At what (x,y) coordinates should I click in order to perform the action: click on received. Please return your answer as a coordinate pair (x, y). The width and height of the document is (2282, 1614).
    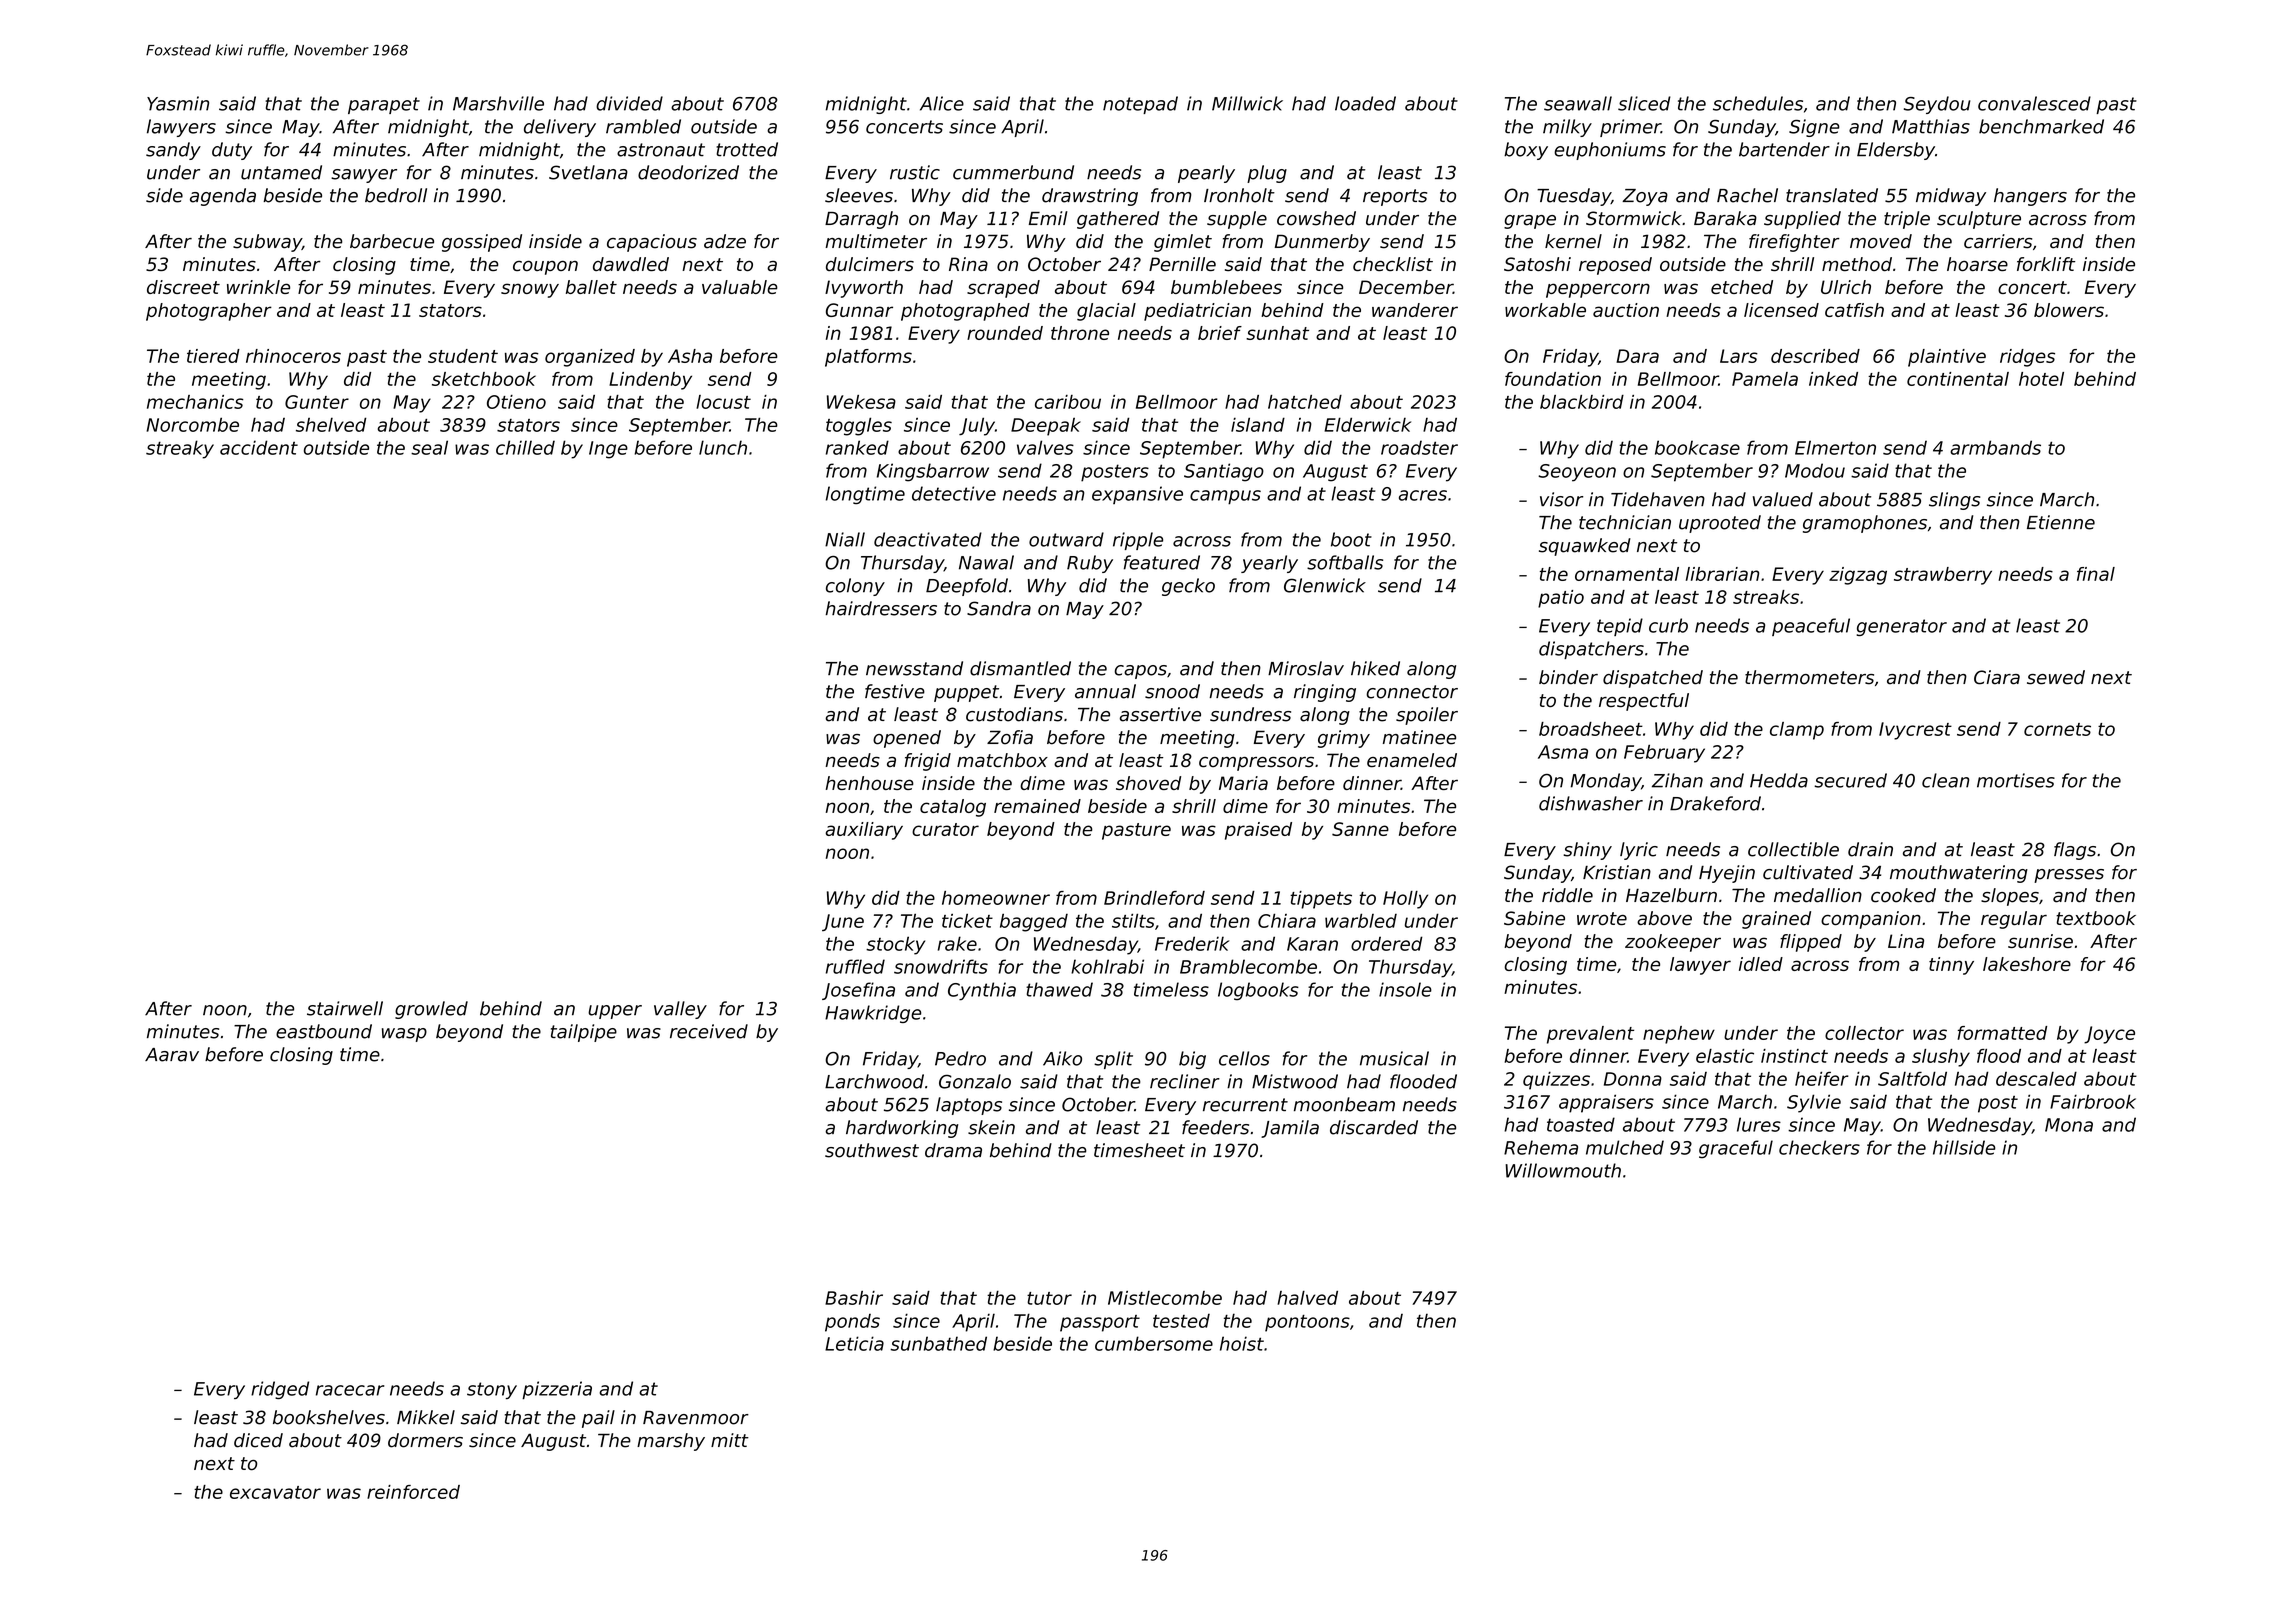
    Looking at the image, I should click on (709, 1031).
